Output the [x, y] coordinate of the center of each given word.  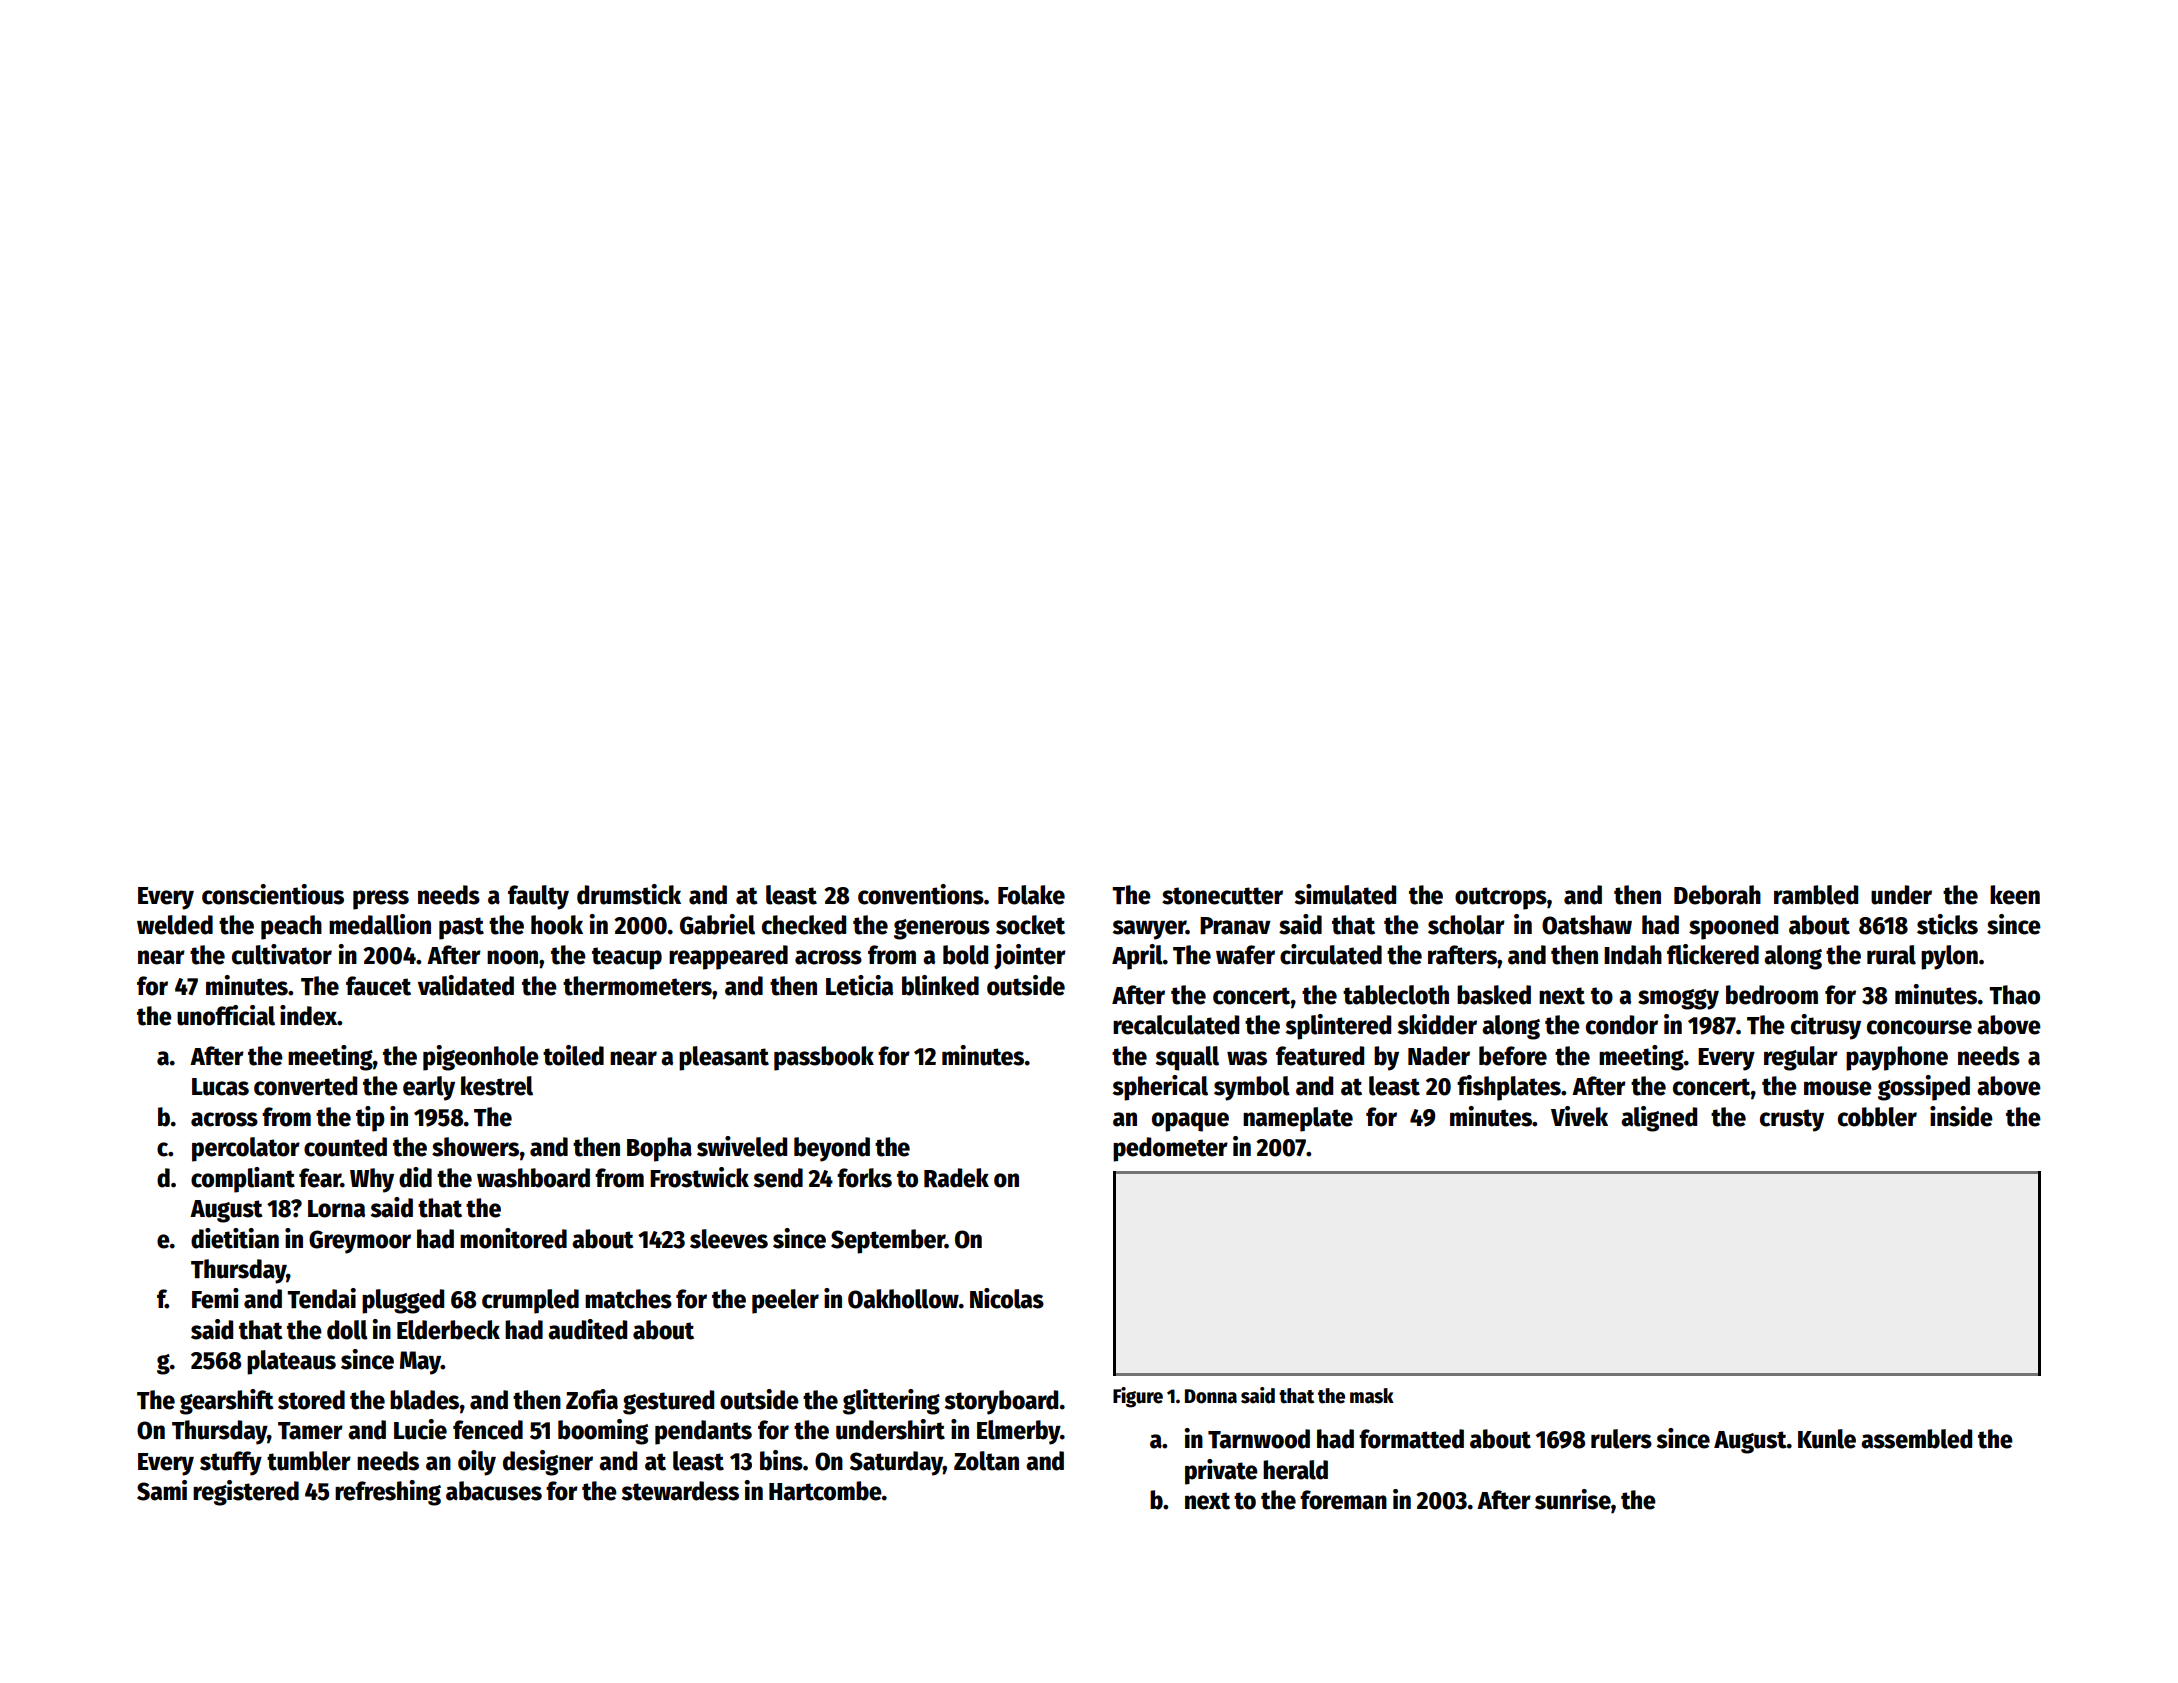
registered [246, 1493]
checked [804, 925]
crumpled [530, 1301]
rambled [1816, 895]
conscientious [273, 894]
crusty [1792, 1120]
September [888, 1241]
